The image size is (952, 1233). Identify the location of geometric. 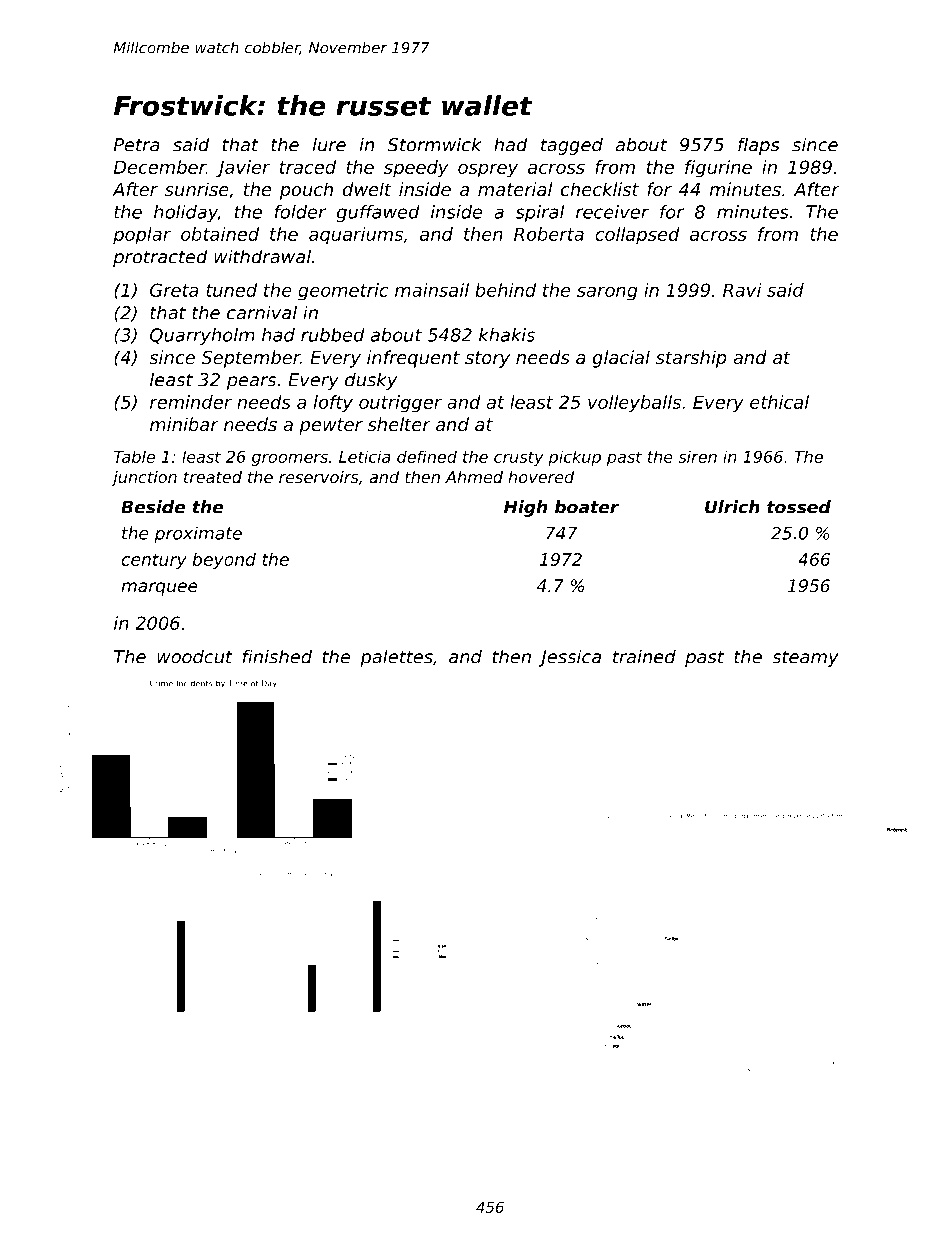
(343, 292).
